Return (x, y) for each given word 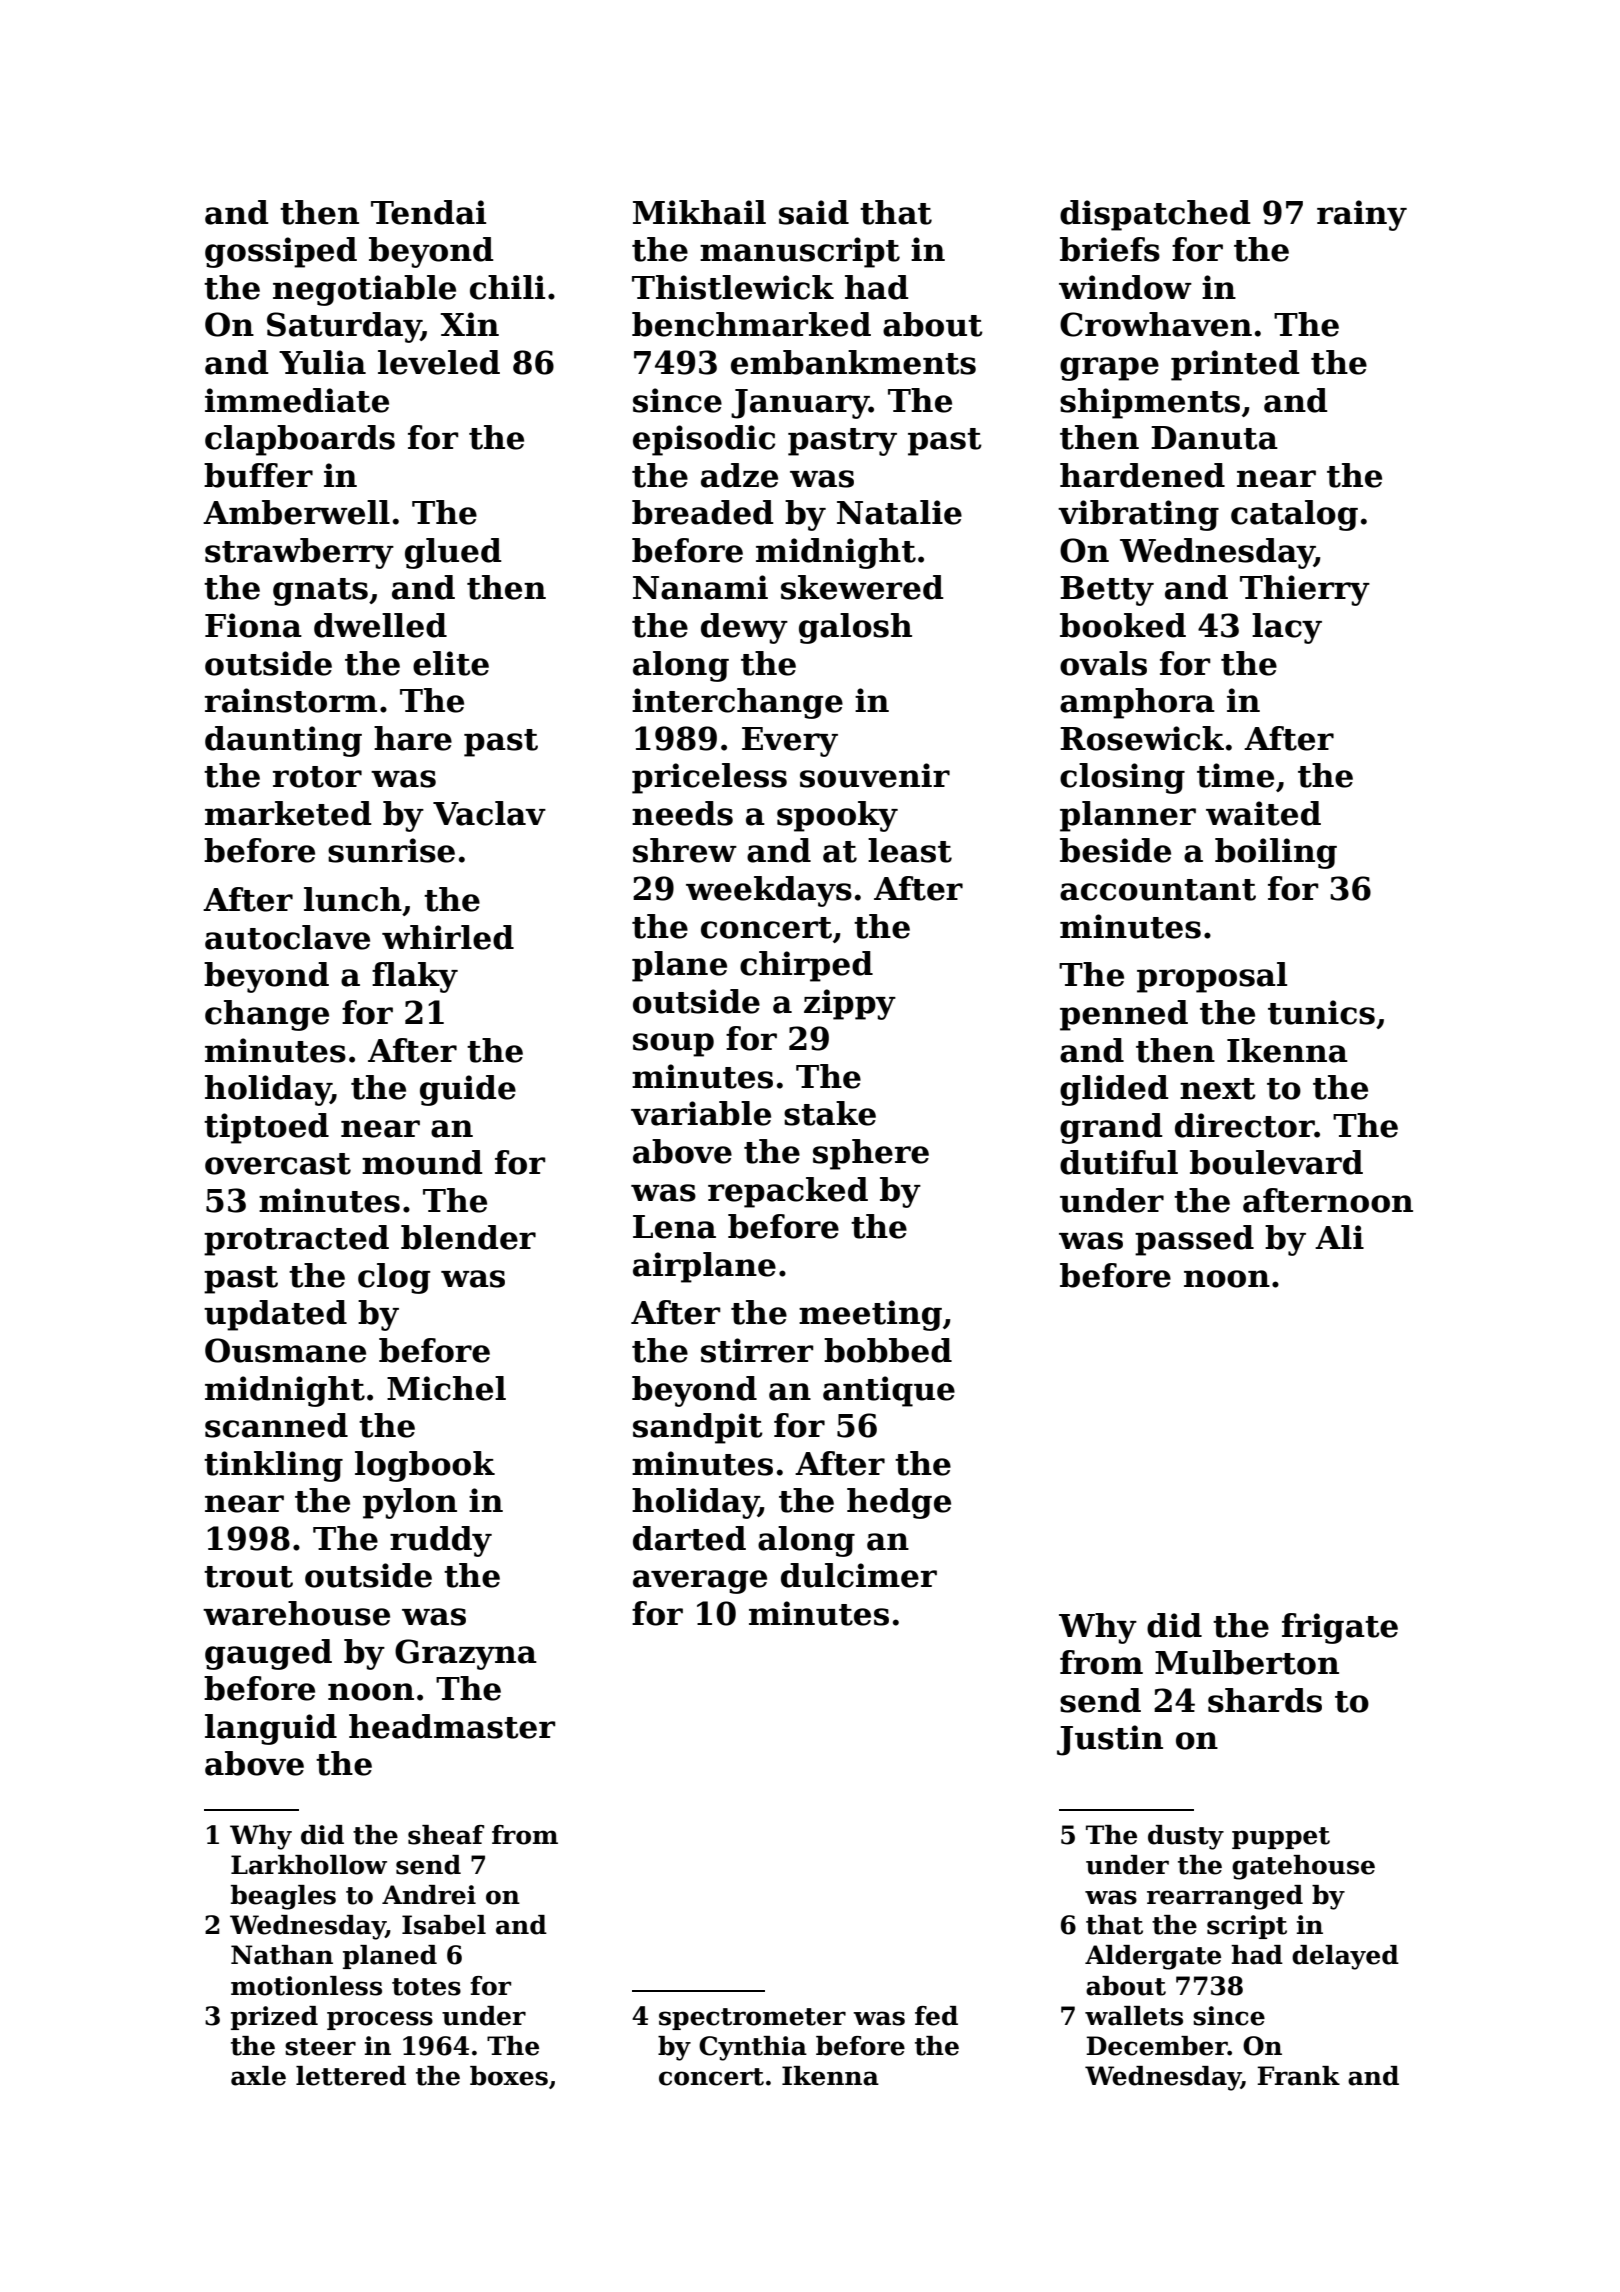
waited (1263, 813)
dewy (744, 628)
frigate (1340, 1628)
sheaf (446, 1835)
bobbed (888, 1350)
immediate (297, 400)
